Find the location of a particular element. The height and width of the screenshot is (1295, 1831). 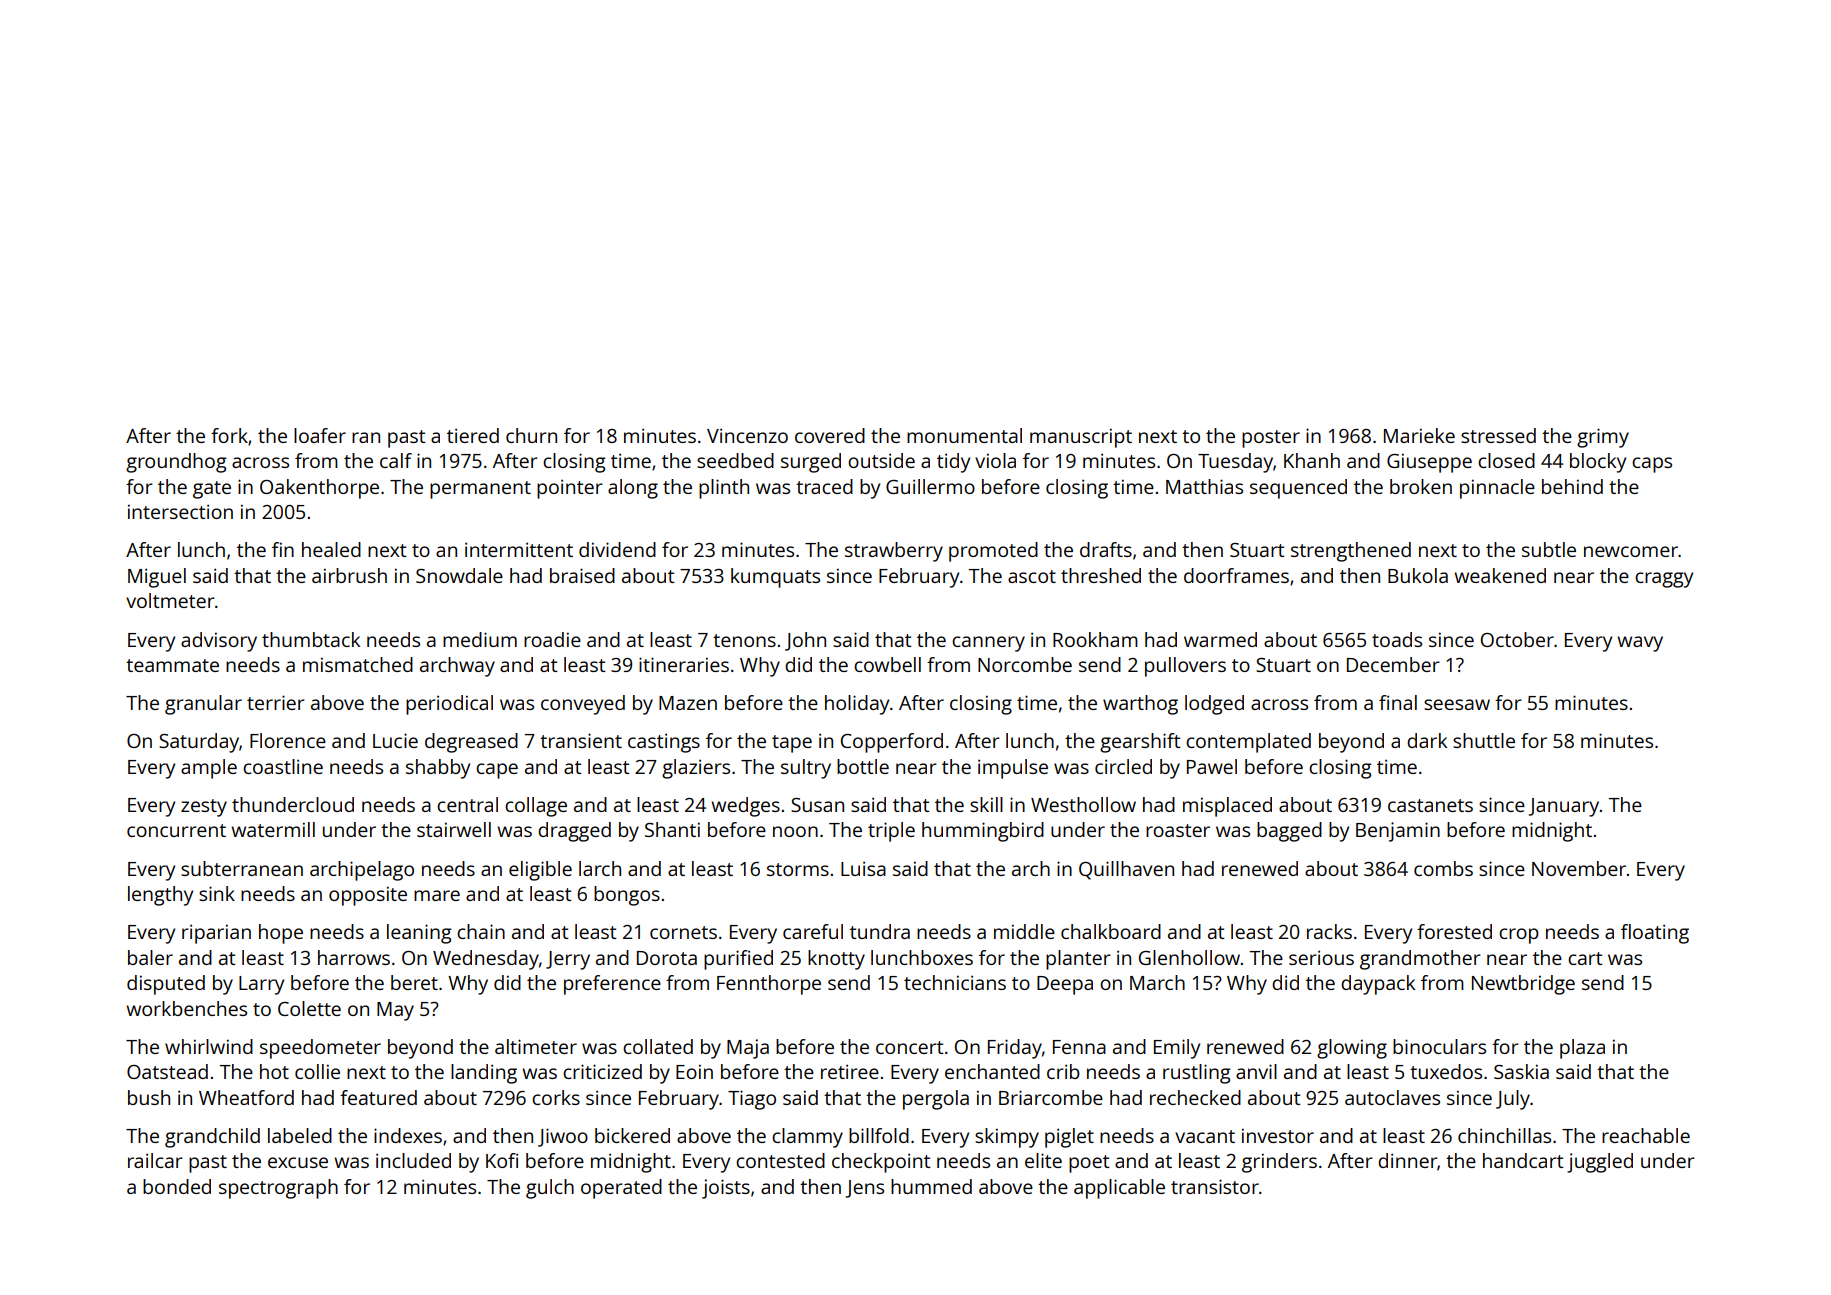

airbrush is located at coordinates (349, 575).
